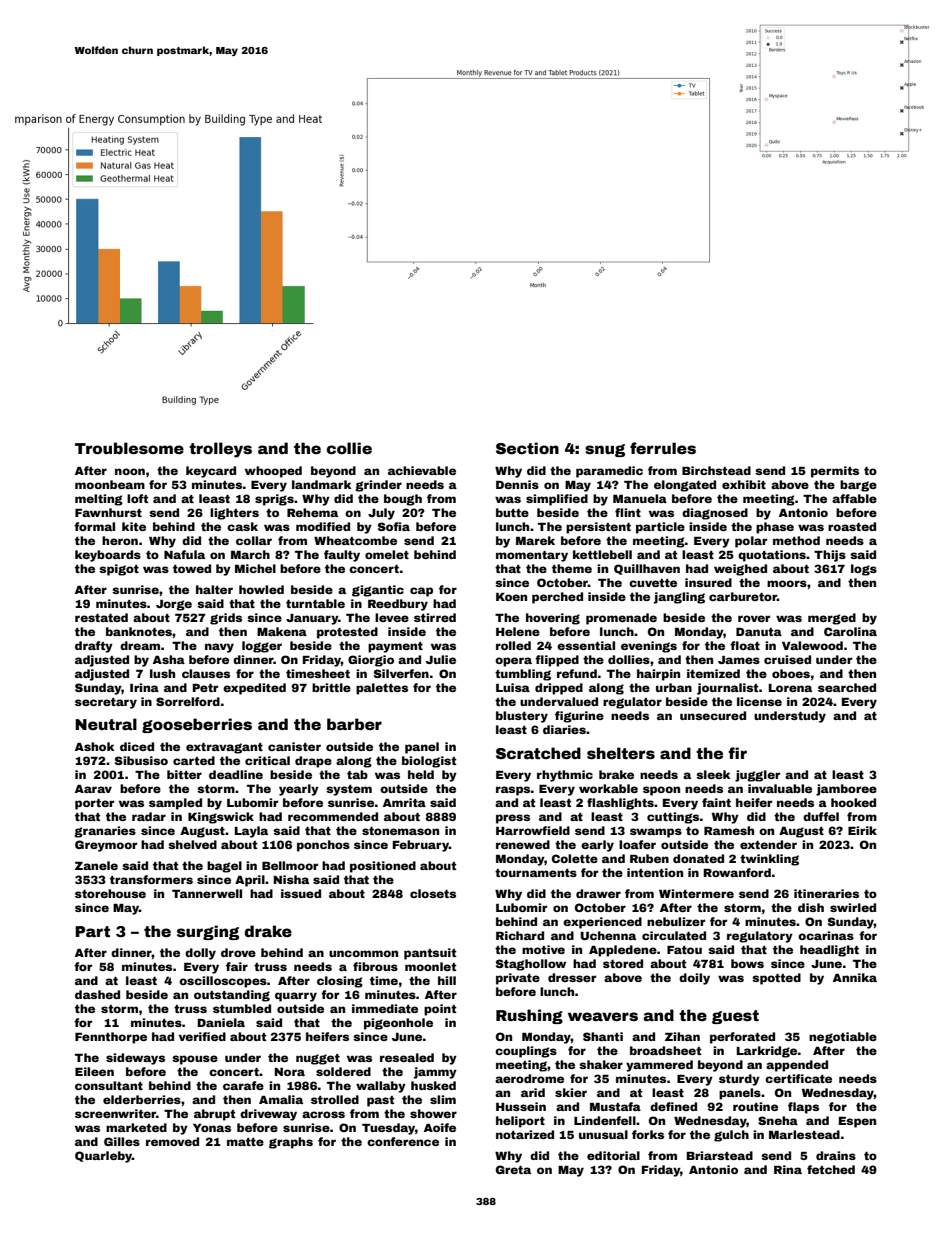 The image size is (952, 1233). What do you see at coordinates (106, 703) in the screenshot?
I see `secretary` at bounding box center [106, 703].
